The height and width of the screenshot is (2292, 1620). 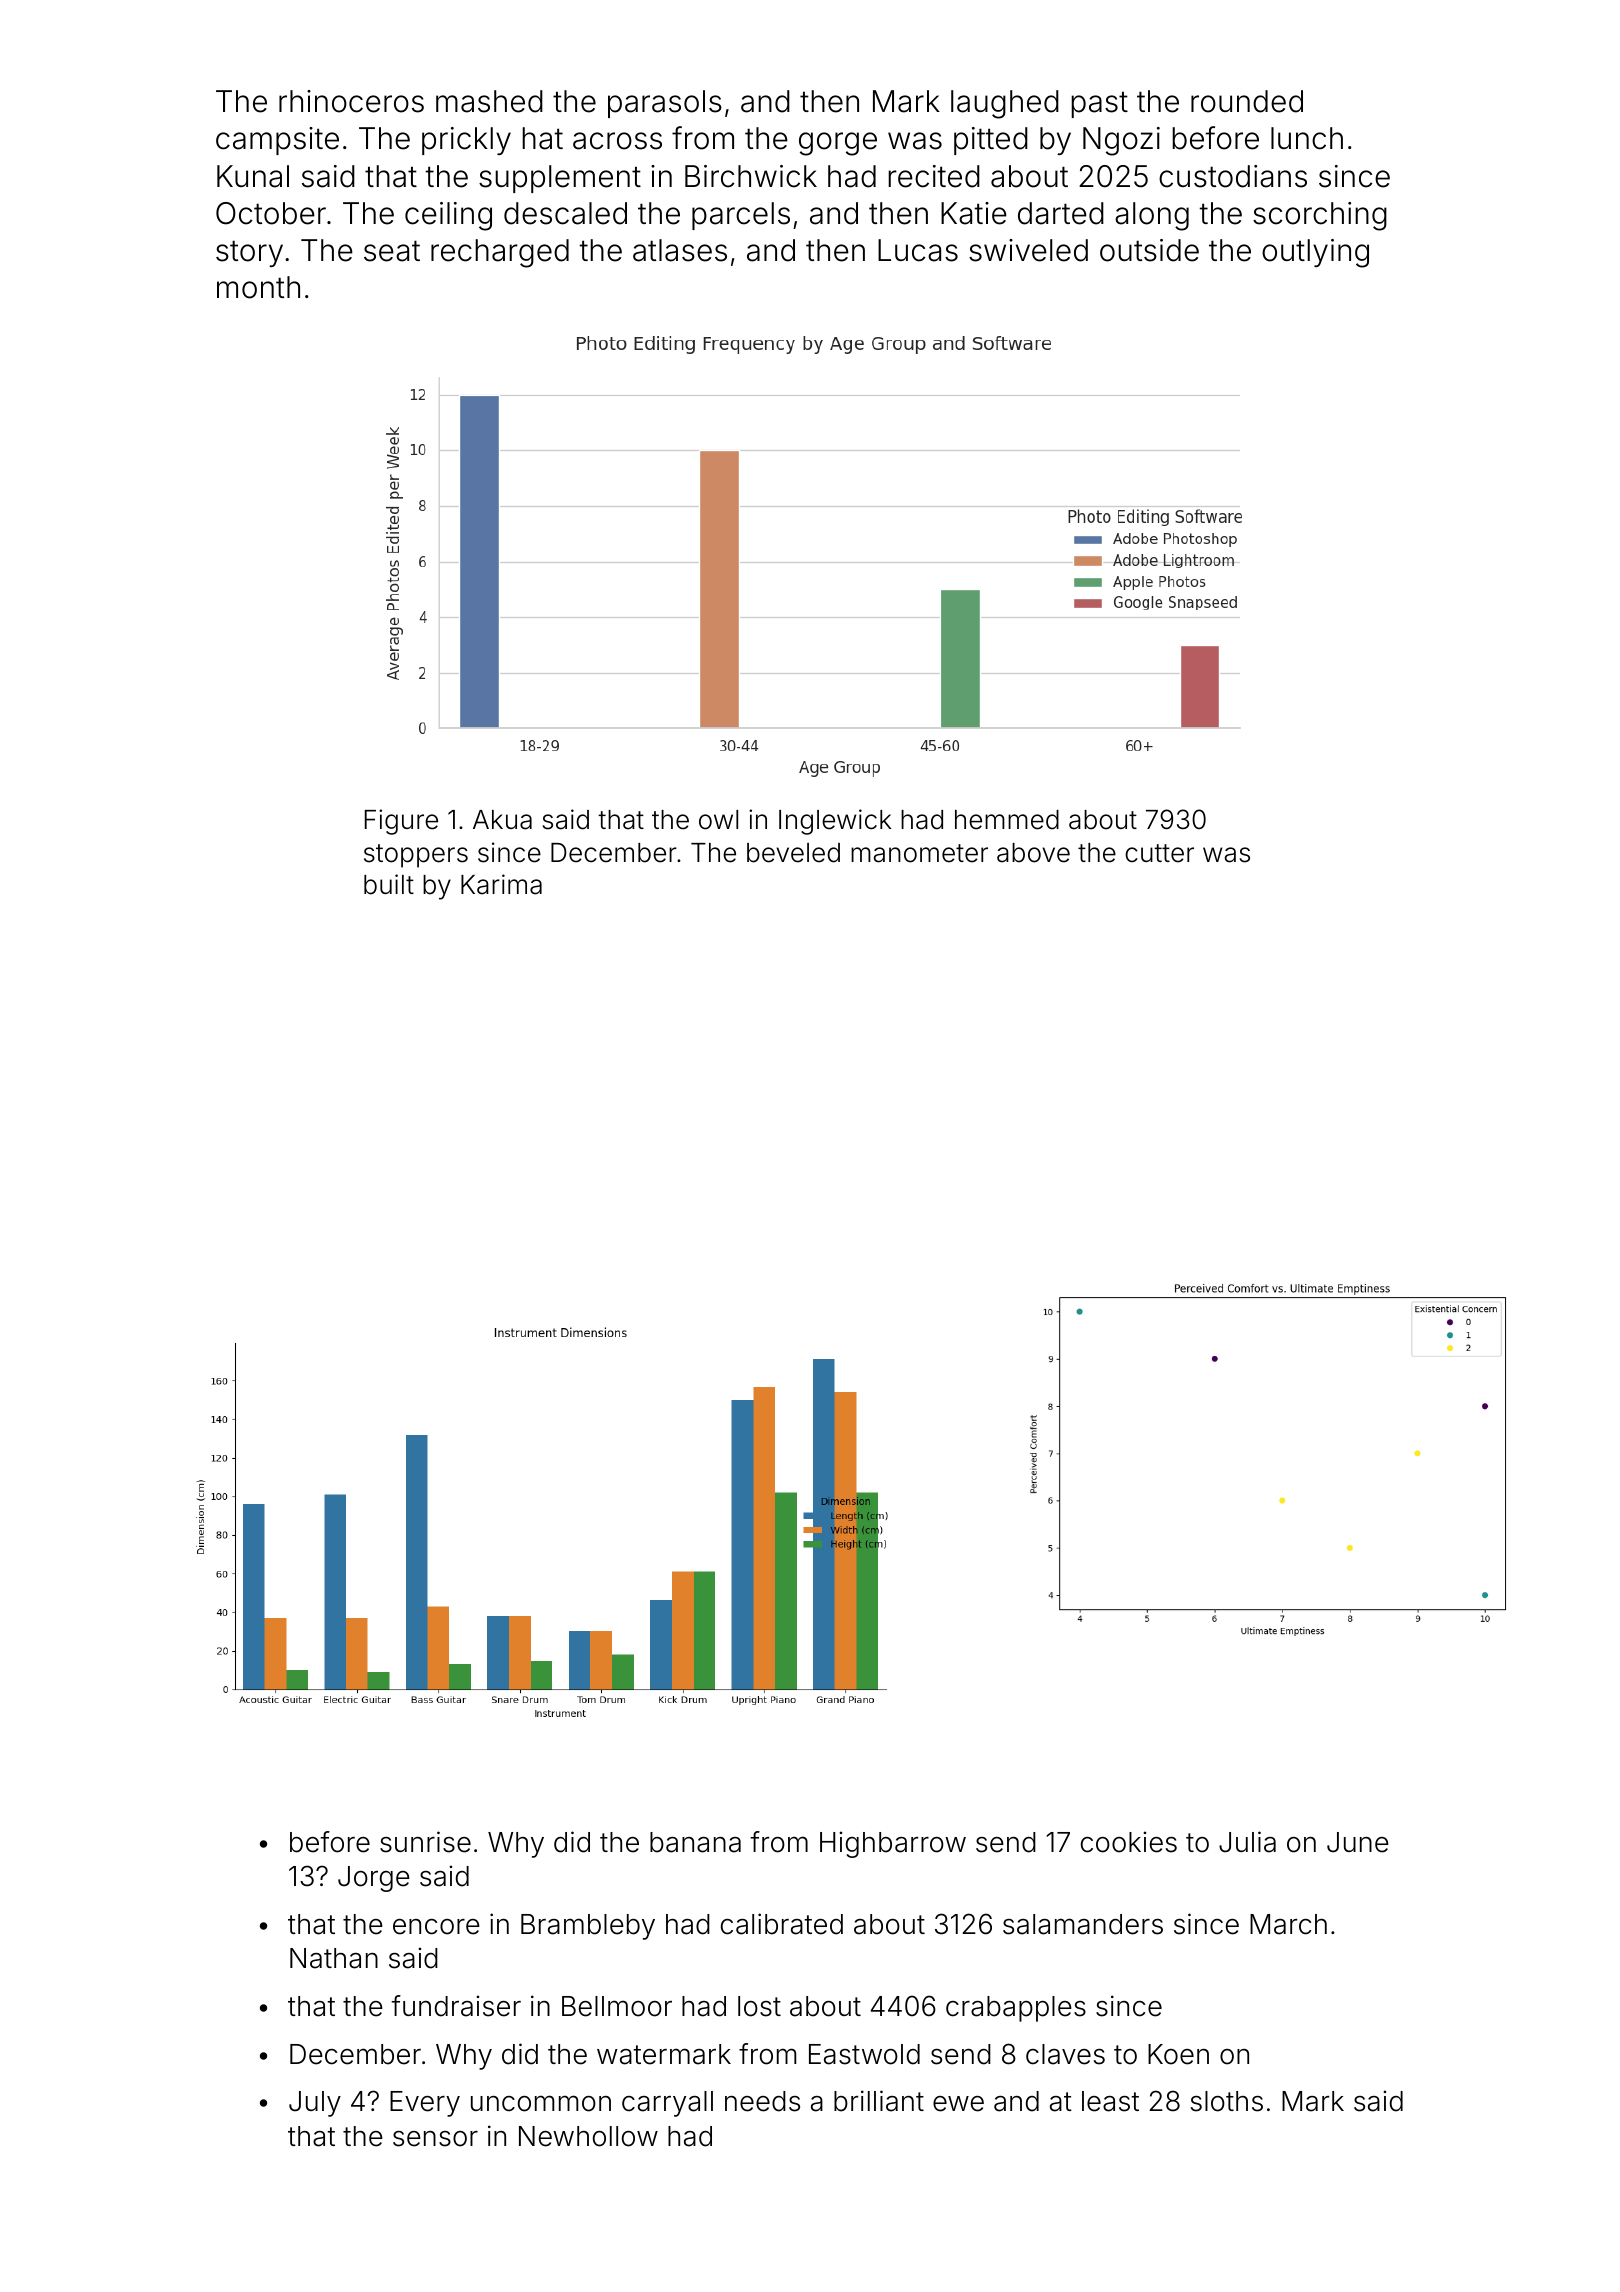 What do you see at coordinates (435, 2139) in the screenshot?
I see `sensor` at bounding box center [435, 2139].
